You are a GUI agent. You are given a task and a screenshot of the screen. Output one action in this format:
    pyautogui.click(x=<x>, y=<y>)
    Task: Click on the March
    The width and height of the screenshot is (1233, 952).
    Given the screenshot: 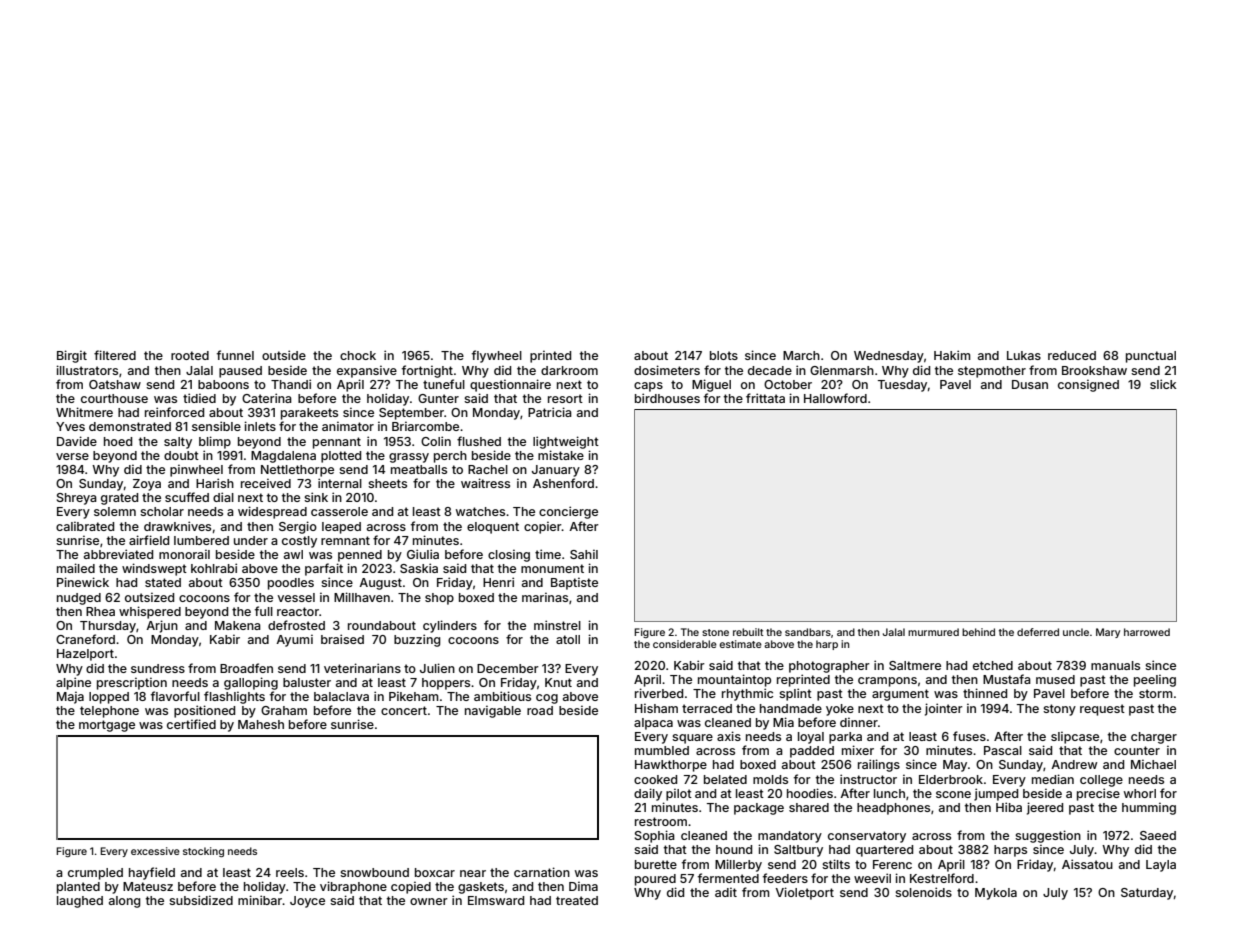 What is the action you would take?
    pyautogui.click(x=801, y=355)
